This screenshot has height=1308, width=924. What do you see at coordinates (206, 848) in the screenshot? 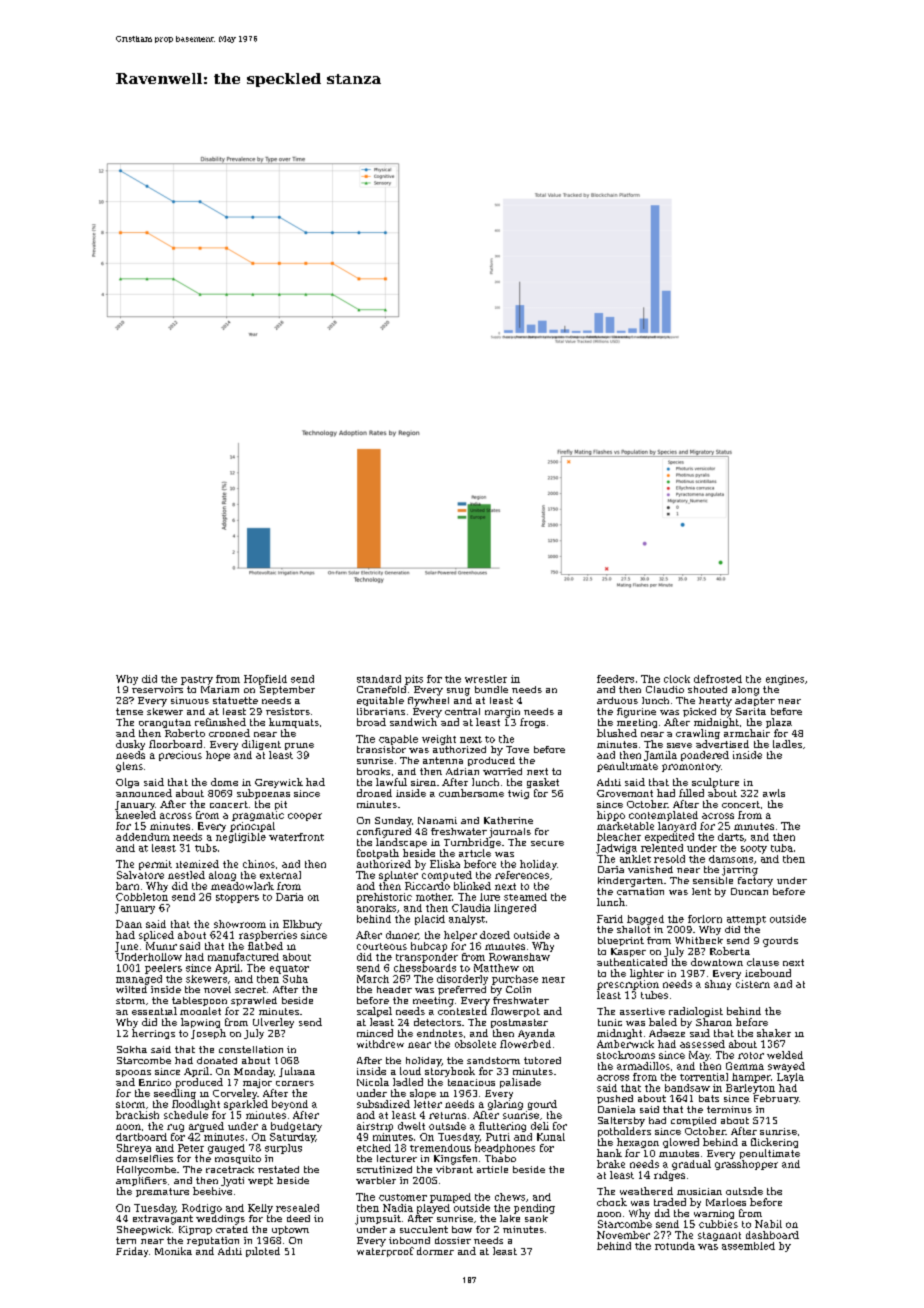
I see `tubs` at bounding box center [206, 848].
